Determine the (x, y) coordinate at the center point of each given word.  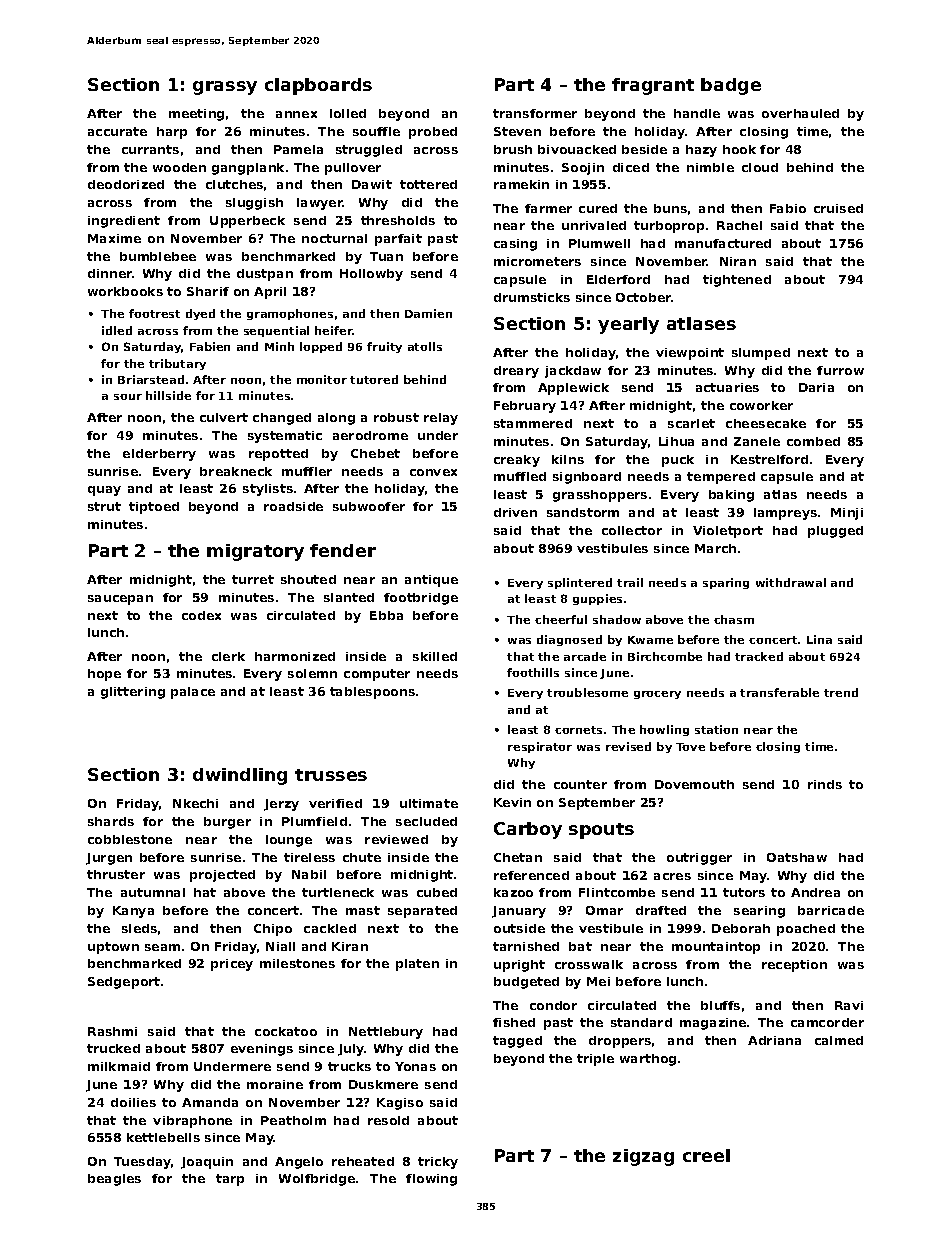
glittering (133, 693)
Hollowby (371, 275)
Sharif (208, 291)
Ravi (849, 1005)
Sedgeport (124, 983)
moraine (275, 1084)
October (644, 297)
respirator (540, 747)
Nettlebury (386, 1033)
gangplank (248, 169)
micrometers (537, 261)
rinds (825, 784)
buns (670, 208)
